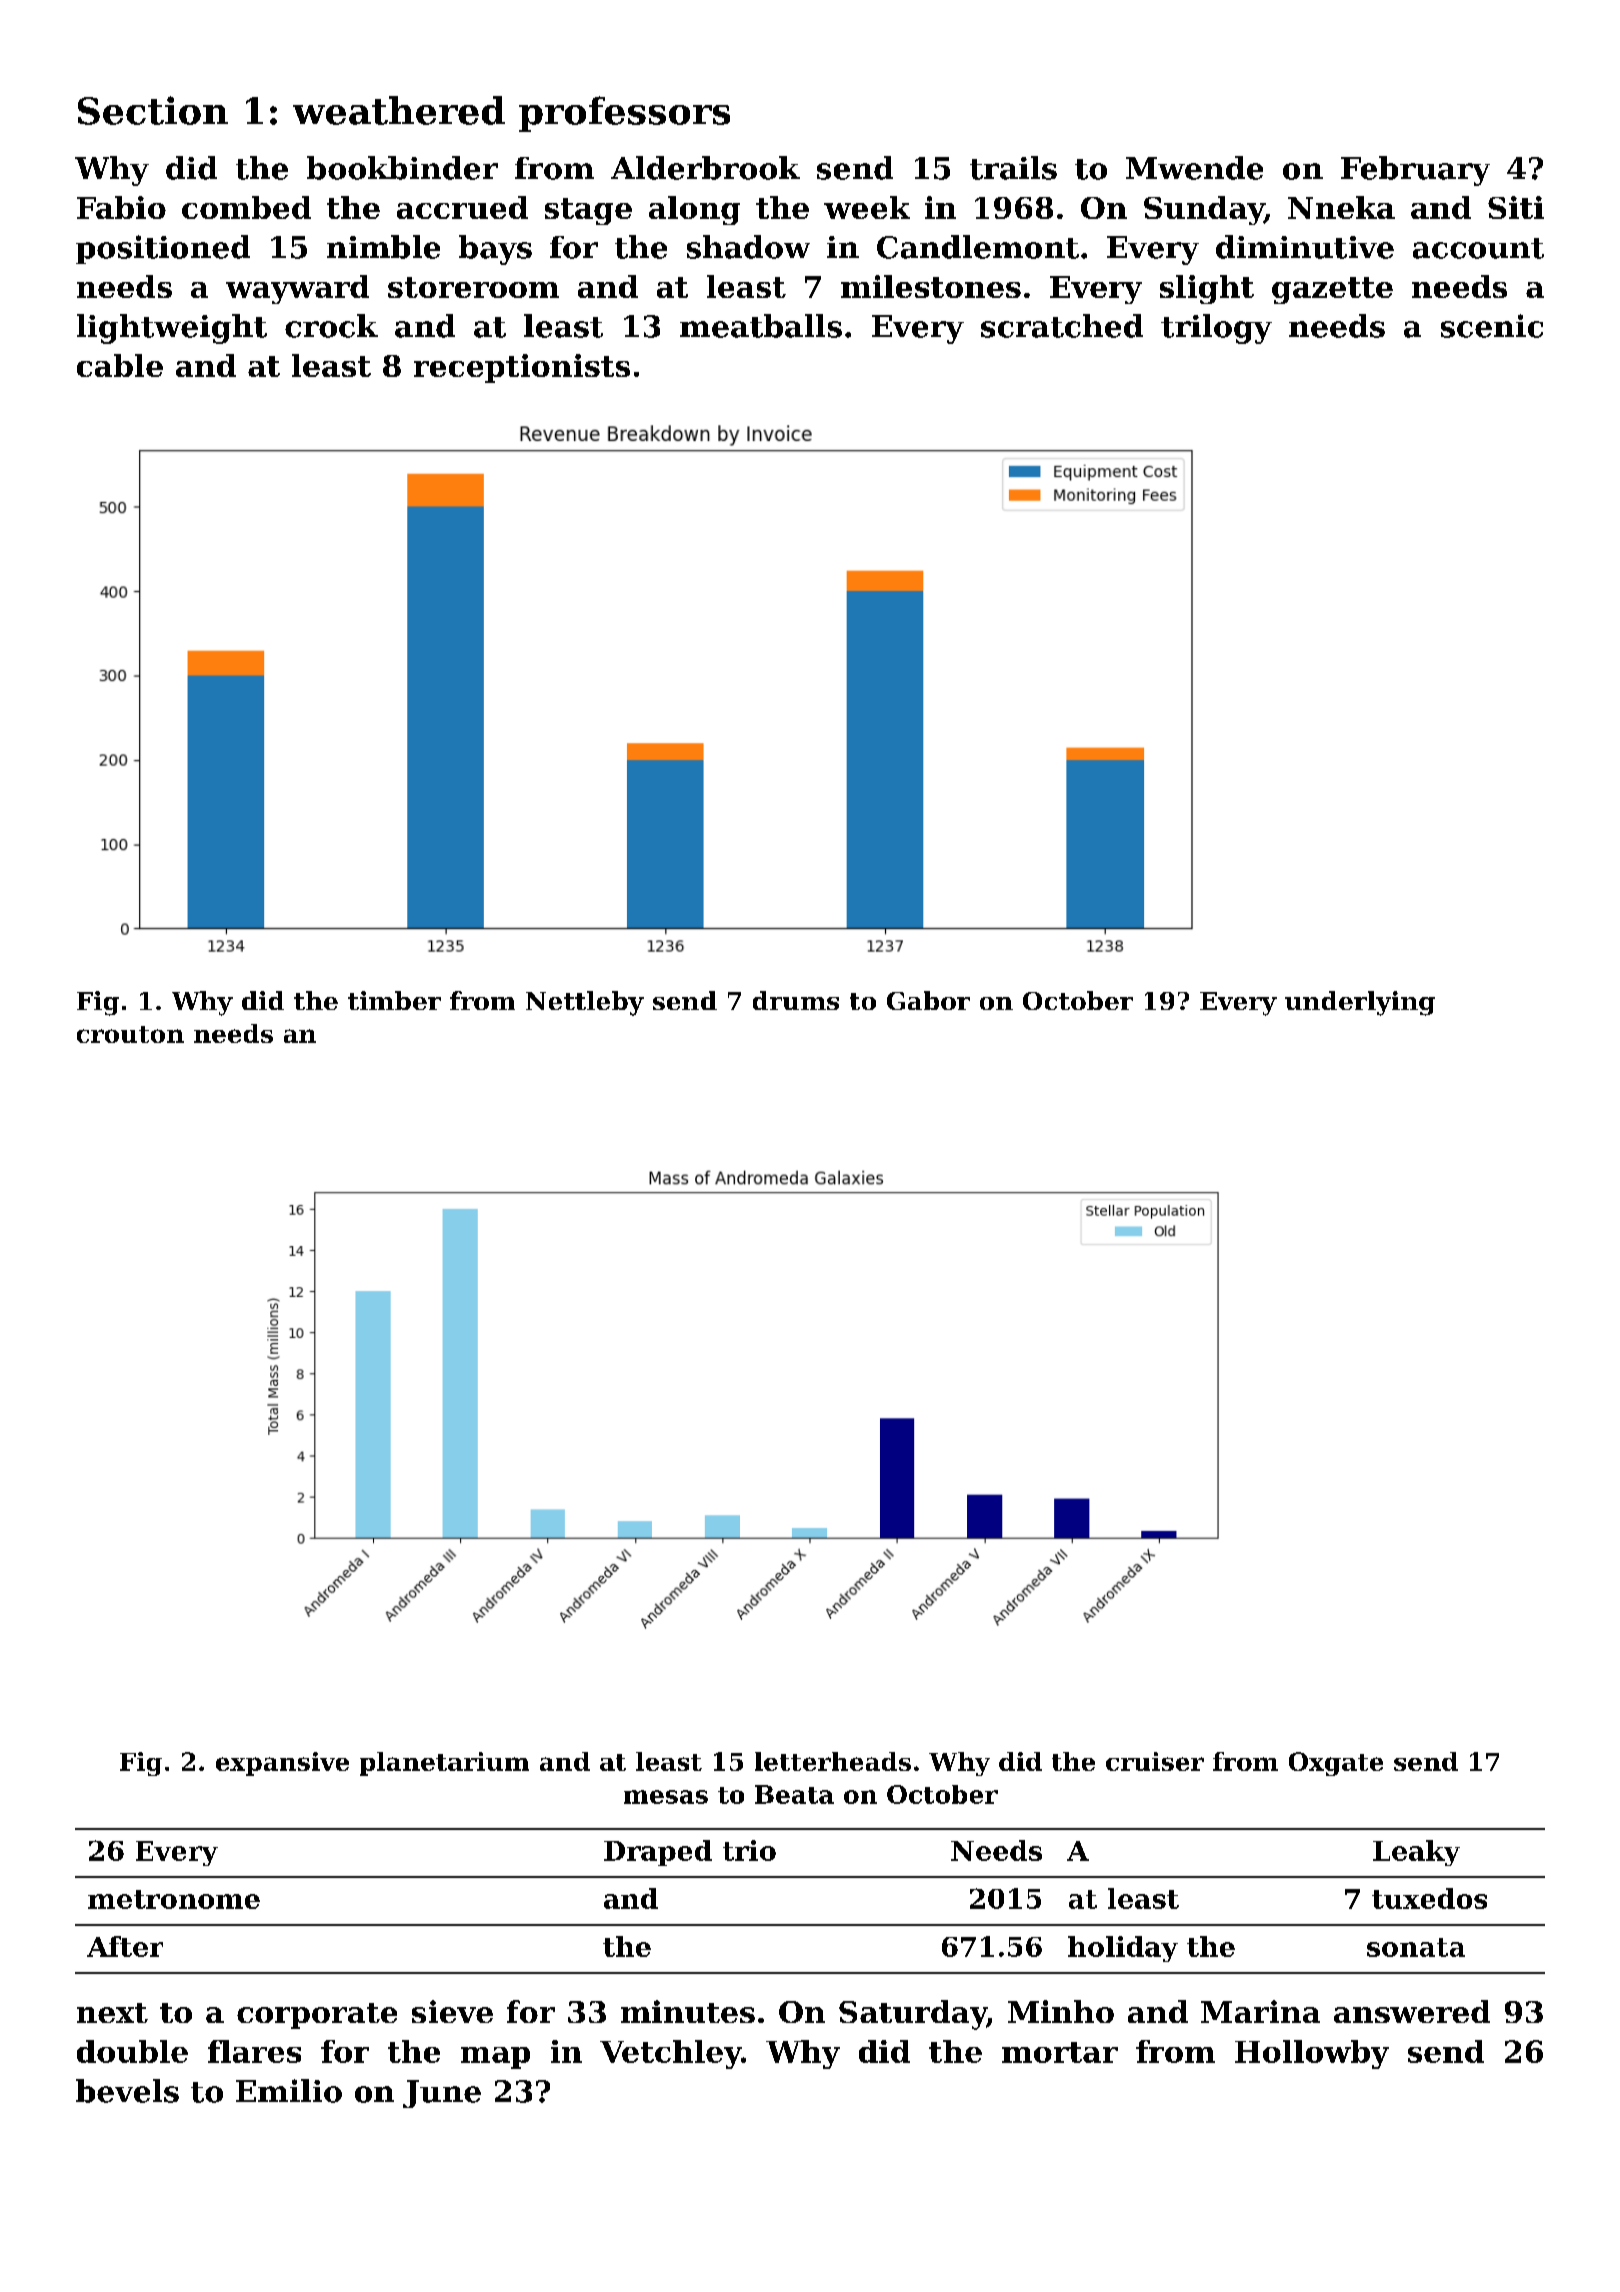 This screenshot has width=1620, height=2292. I want to click on letterheads, so click(833, 1761).
